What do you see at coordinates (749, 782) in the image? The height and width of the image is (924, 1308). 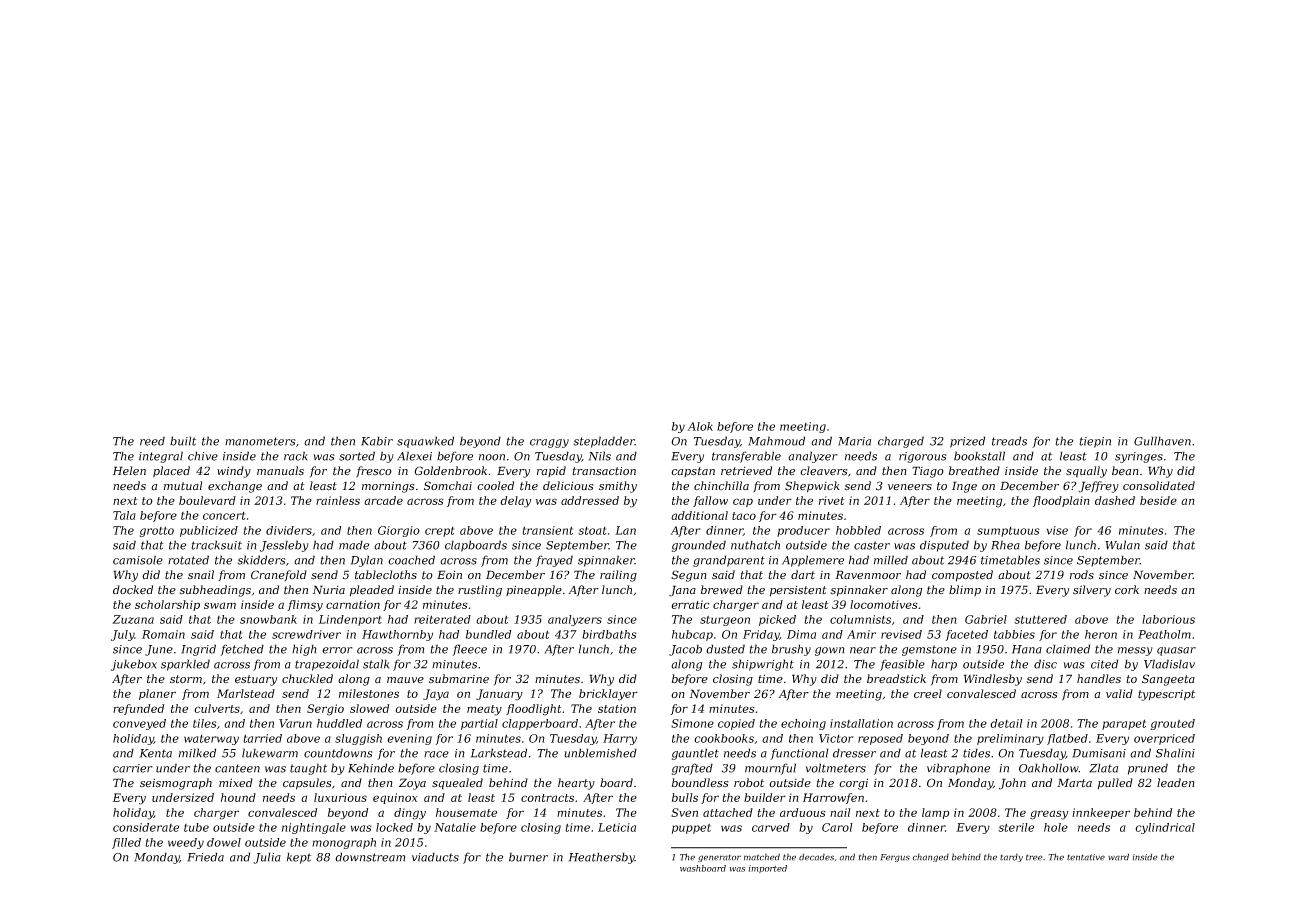 I see `robot` at bounding box center [749, 782].
